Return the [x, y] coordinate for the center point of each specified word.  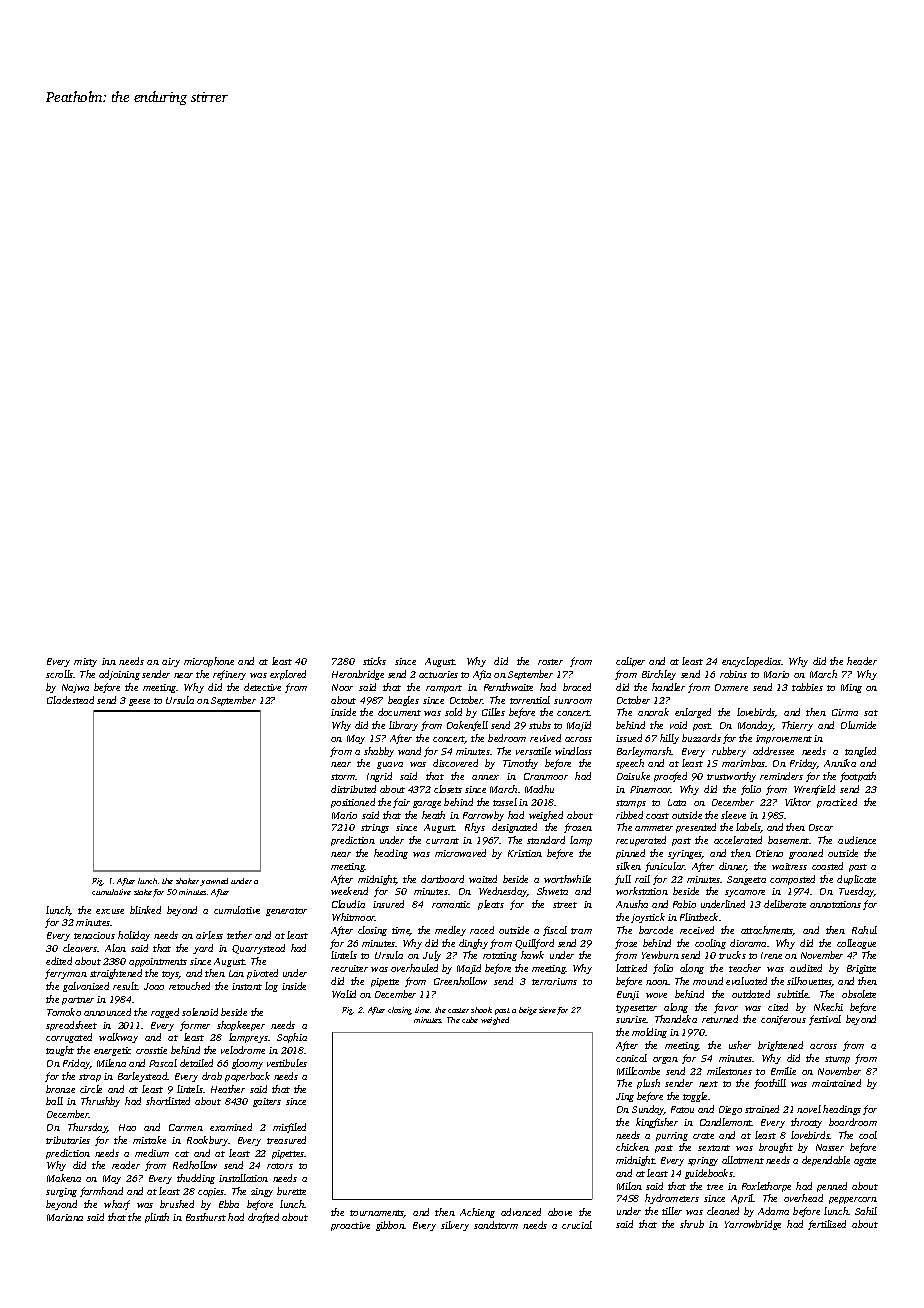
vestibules [287, 1063]
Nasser [830, 1147]
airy [171, 662]
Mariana [65, 1217]
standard [546, 840]
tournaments [377, 1214]
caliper [630, 662]
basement [788, 840]
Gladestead [70, 700]
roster [550, 662]
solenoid [200, 1012]
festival [825, 1020]
